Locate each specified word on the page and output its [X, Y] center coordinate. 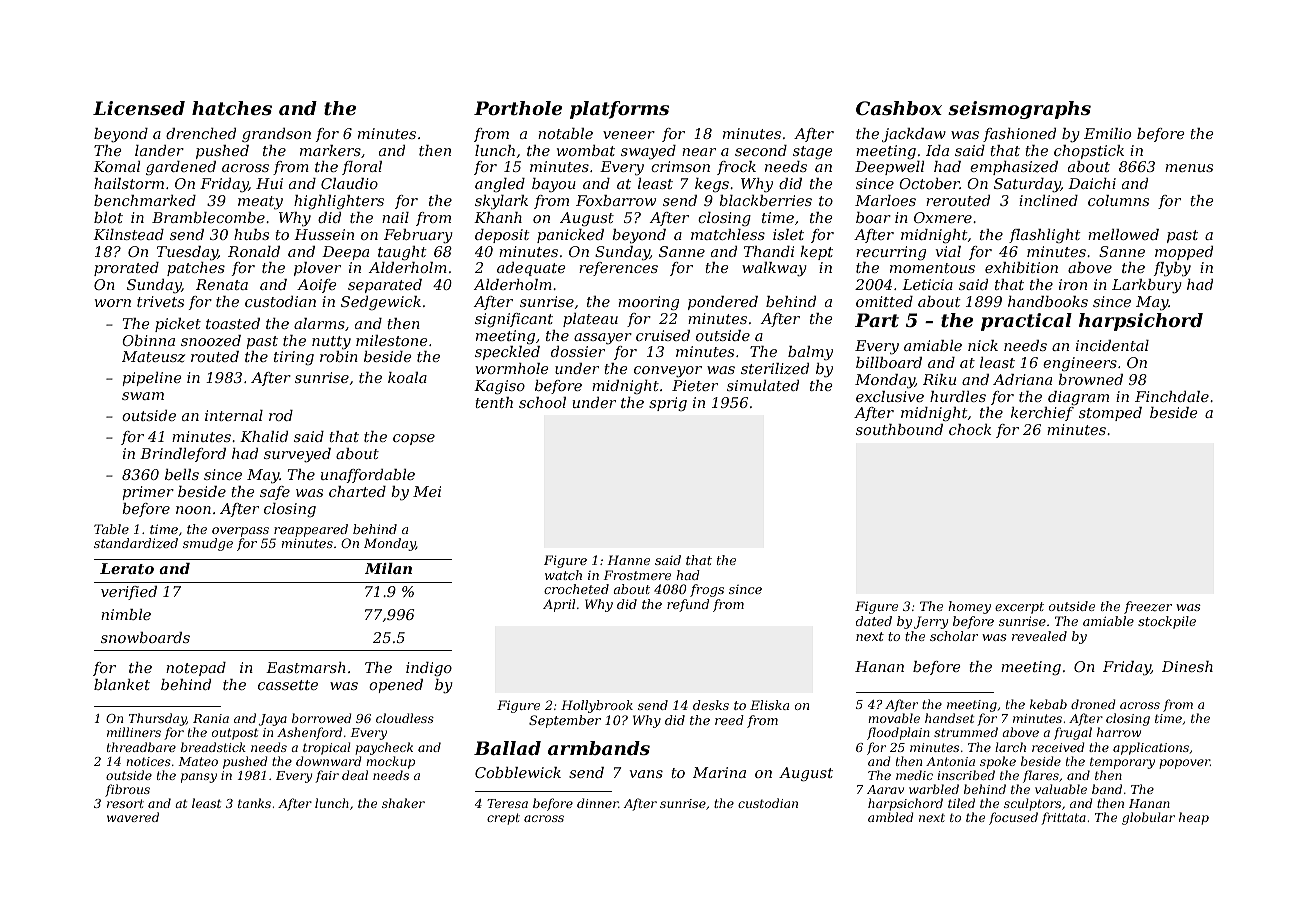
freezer [1148, 607]
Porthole [518, 108]
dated [874, 621]
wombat [586, 150]
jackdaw [914, 135]
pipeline [152, 379]
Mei [427, 491]
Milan [388, 568]
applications [1151, 748]
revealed [1039, 636]
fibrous [127, 790]
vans [646, 774]
